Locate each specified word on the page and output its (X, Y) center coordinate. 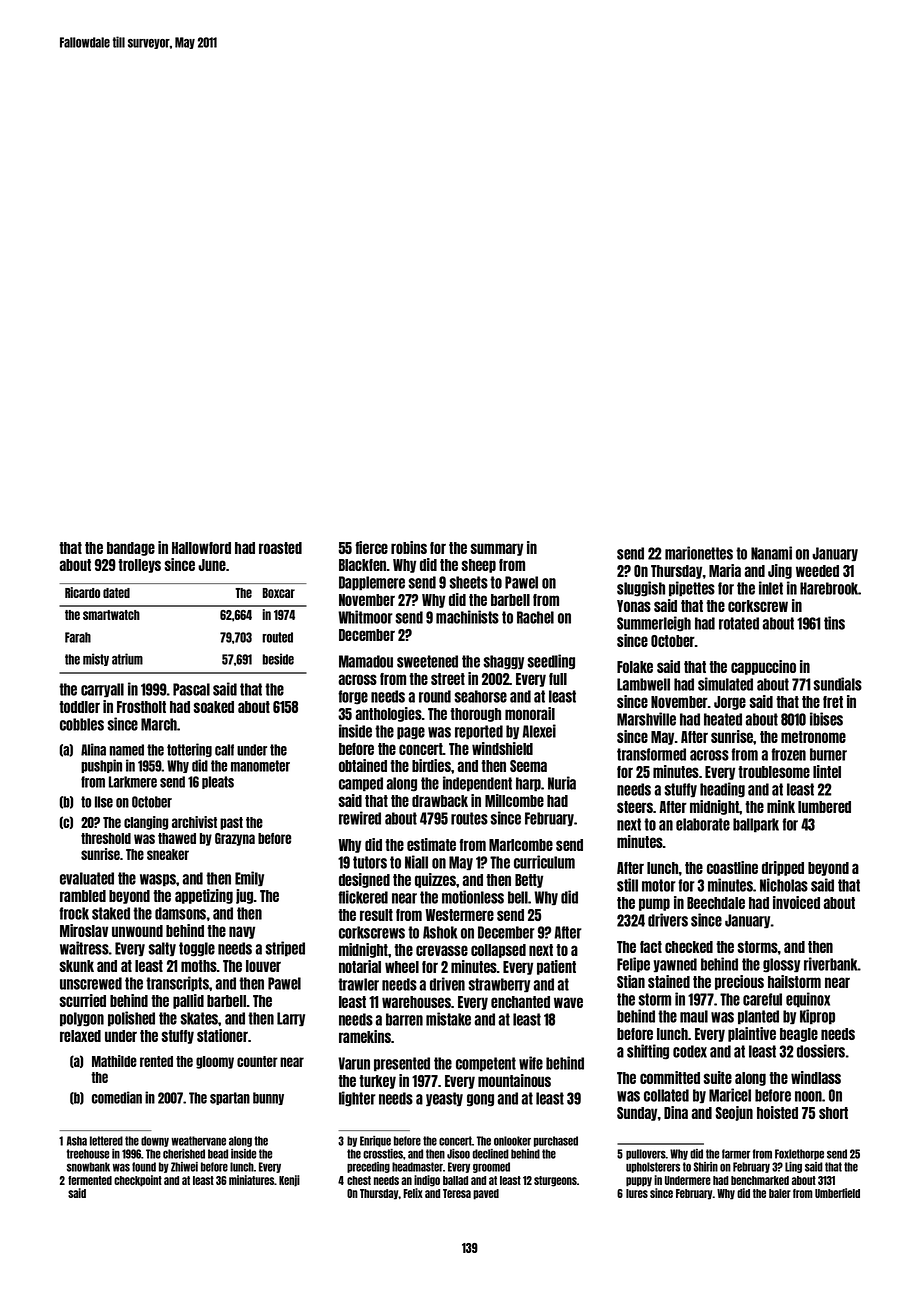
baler (780, 1193)
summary (497, 549)
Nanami (771, 553)
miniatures (251, 1180)
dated (116, 593)
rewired (360, 818)
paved (486, 1194)
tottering (189, 750)
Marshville (646, 719)
